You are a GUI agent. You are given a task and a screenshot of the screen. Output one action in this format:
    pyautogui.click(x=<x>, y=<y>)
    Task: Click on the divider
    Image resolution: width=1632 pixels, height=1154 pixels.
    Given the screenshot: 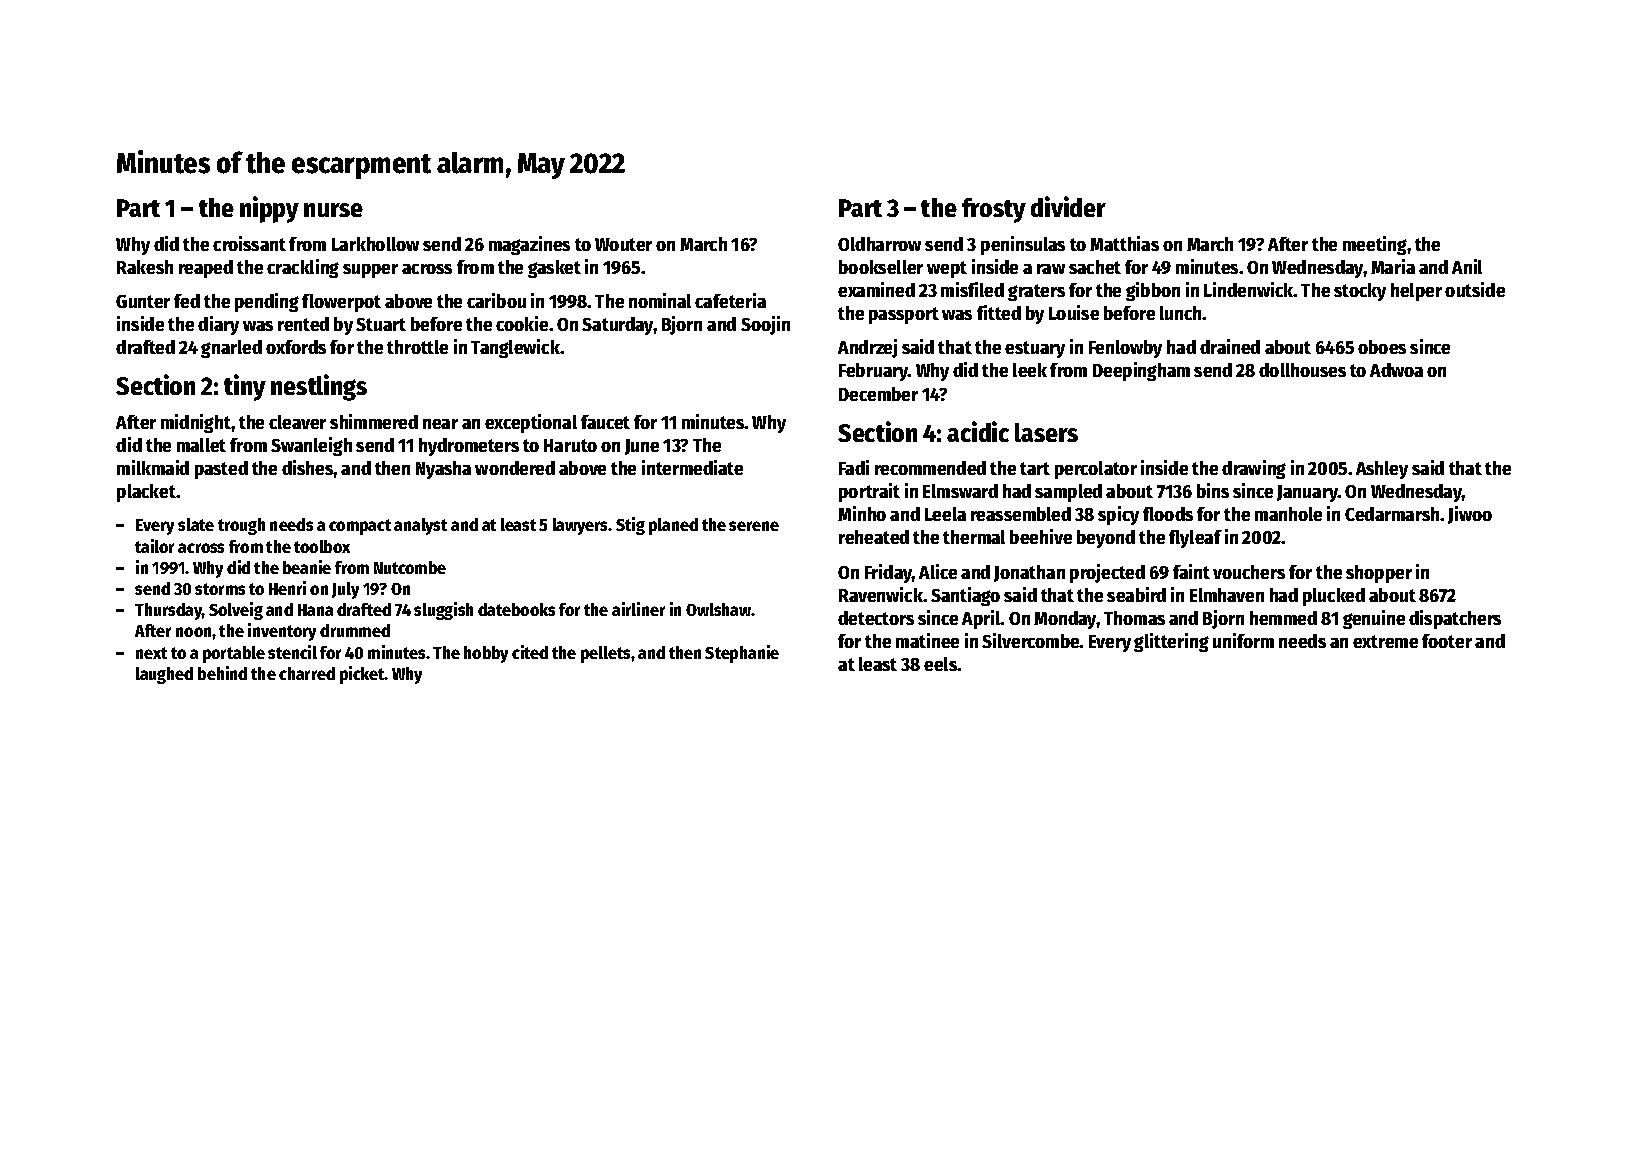 What is the action you would take?
    pyautogui.click(x=1068, y=206)
